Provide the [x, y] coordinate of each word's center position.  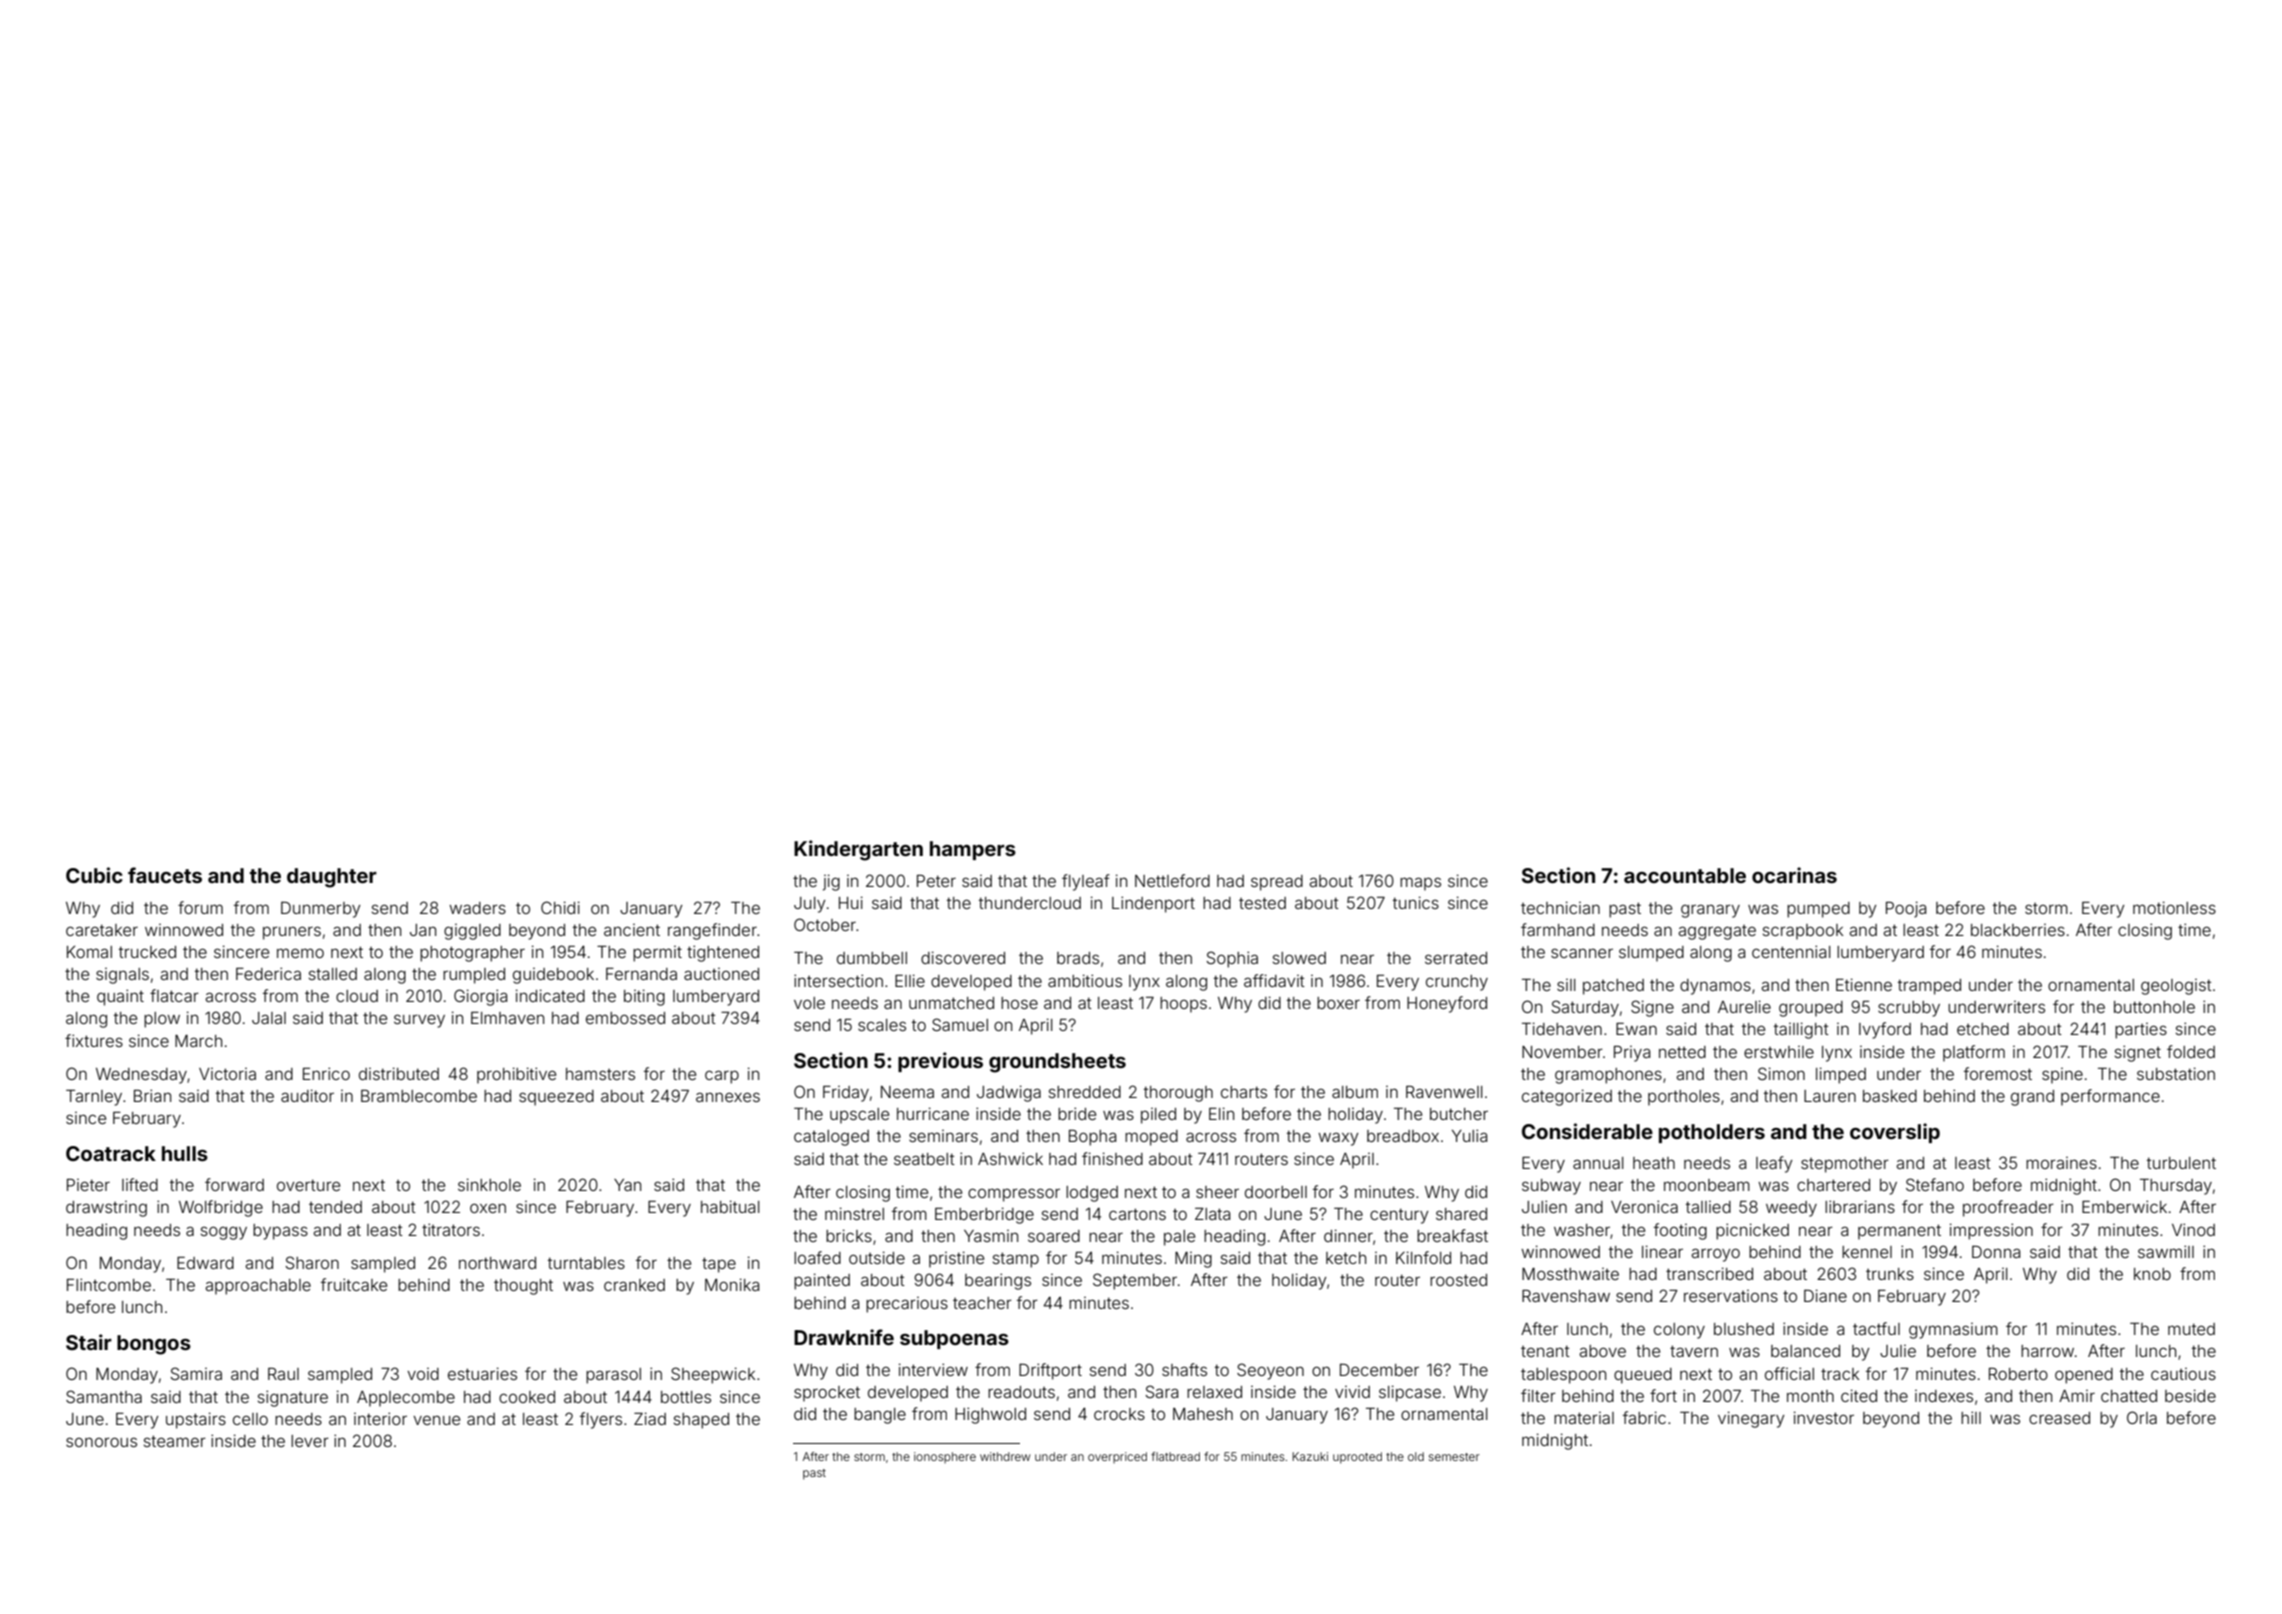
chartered [1833, 1185]
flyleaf [1086, 882]
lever [310, 1441]
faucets [165, 875]
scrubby [1909, 1009]
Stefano [1935, 1184]
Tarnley [94, 1098]
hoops [1183, 1005]
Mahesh [1203, 1414]
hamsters [600, 1074]
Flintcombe [109, 1284]
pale [1179, 1238]
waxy [1338, 1139]
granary [1710, 911]
